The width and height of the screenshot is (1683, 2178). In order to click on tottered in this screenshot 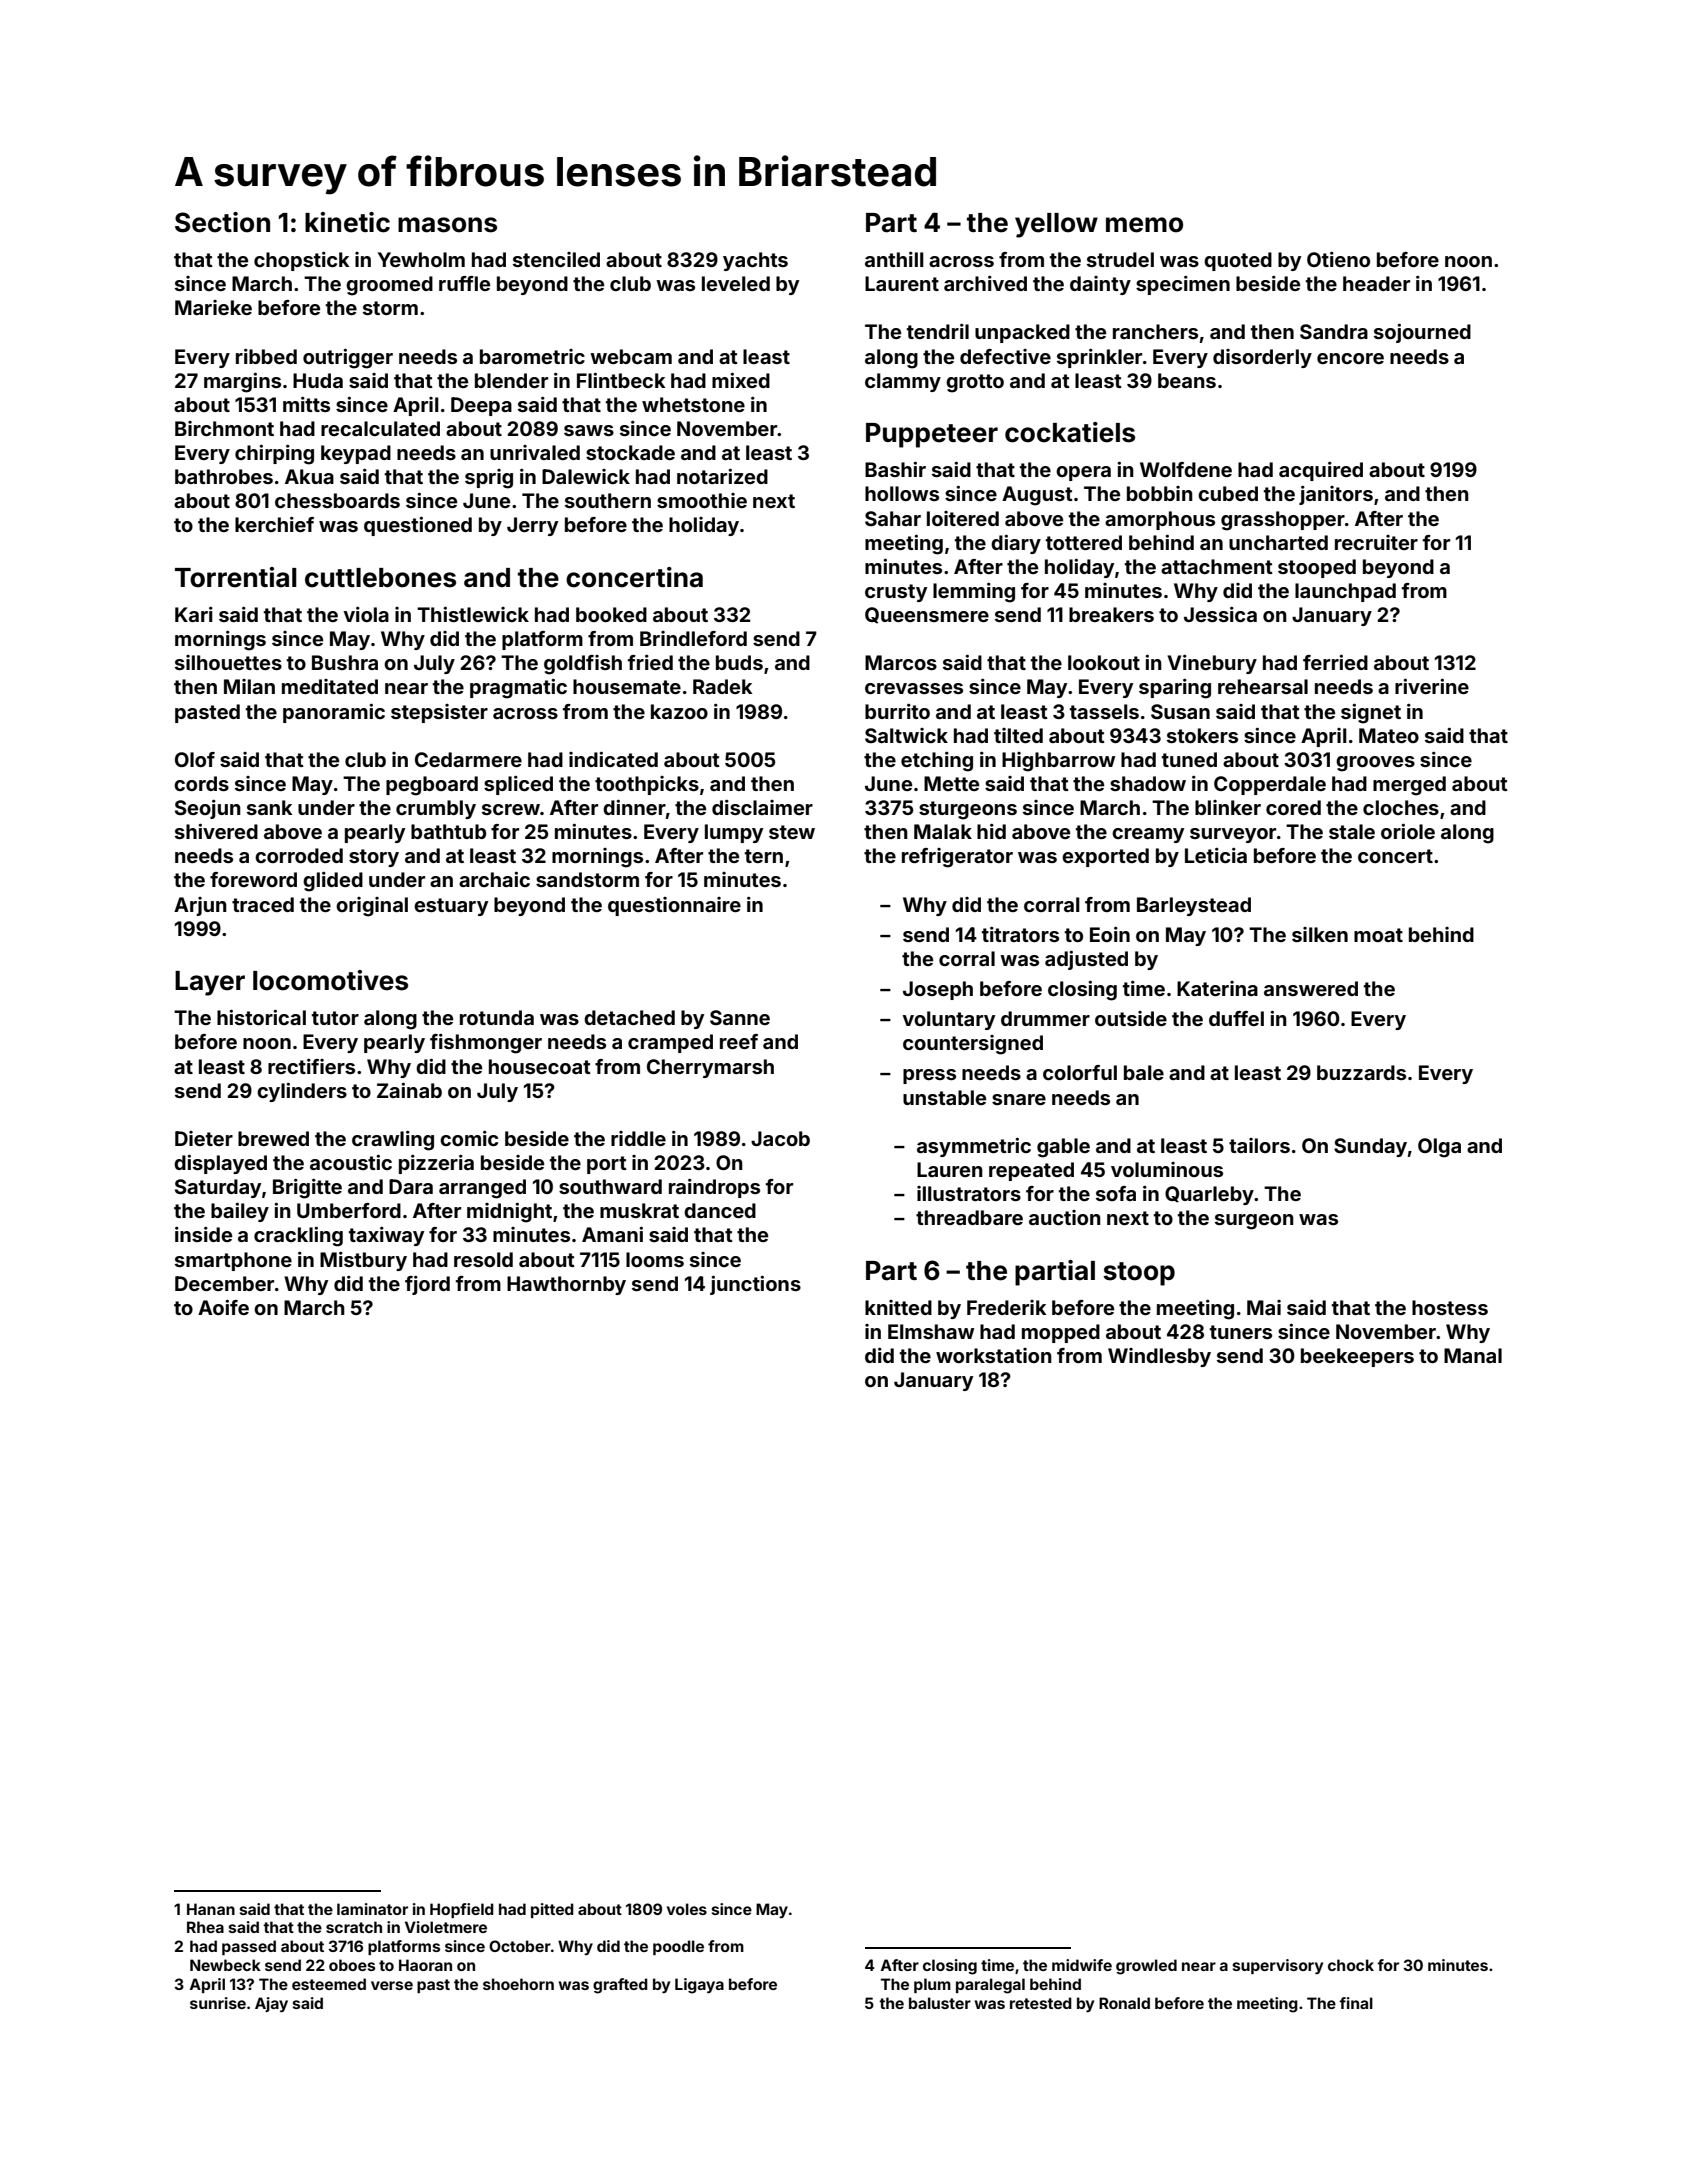, I will do `click(1084, 542)`.
